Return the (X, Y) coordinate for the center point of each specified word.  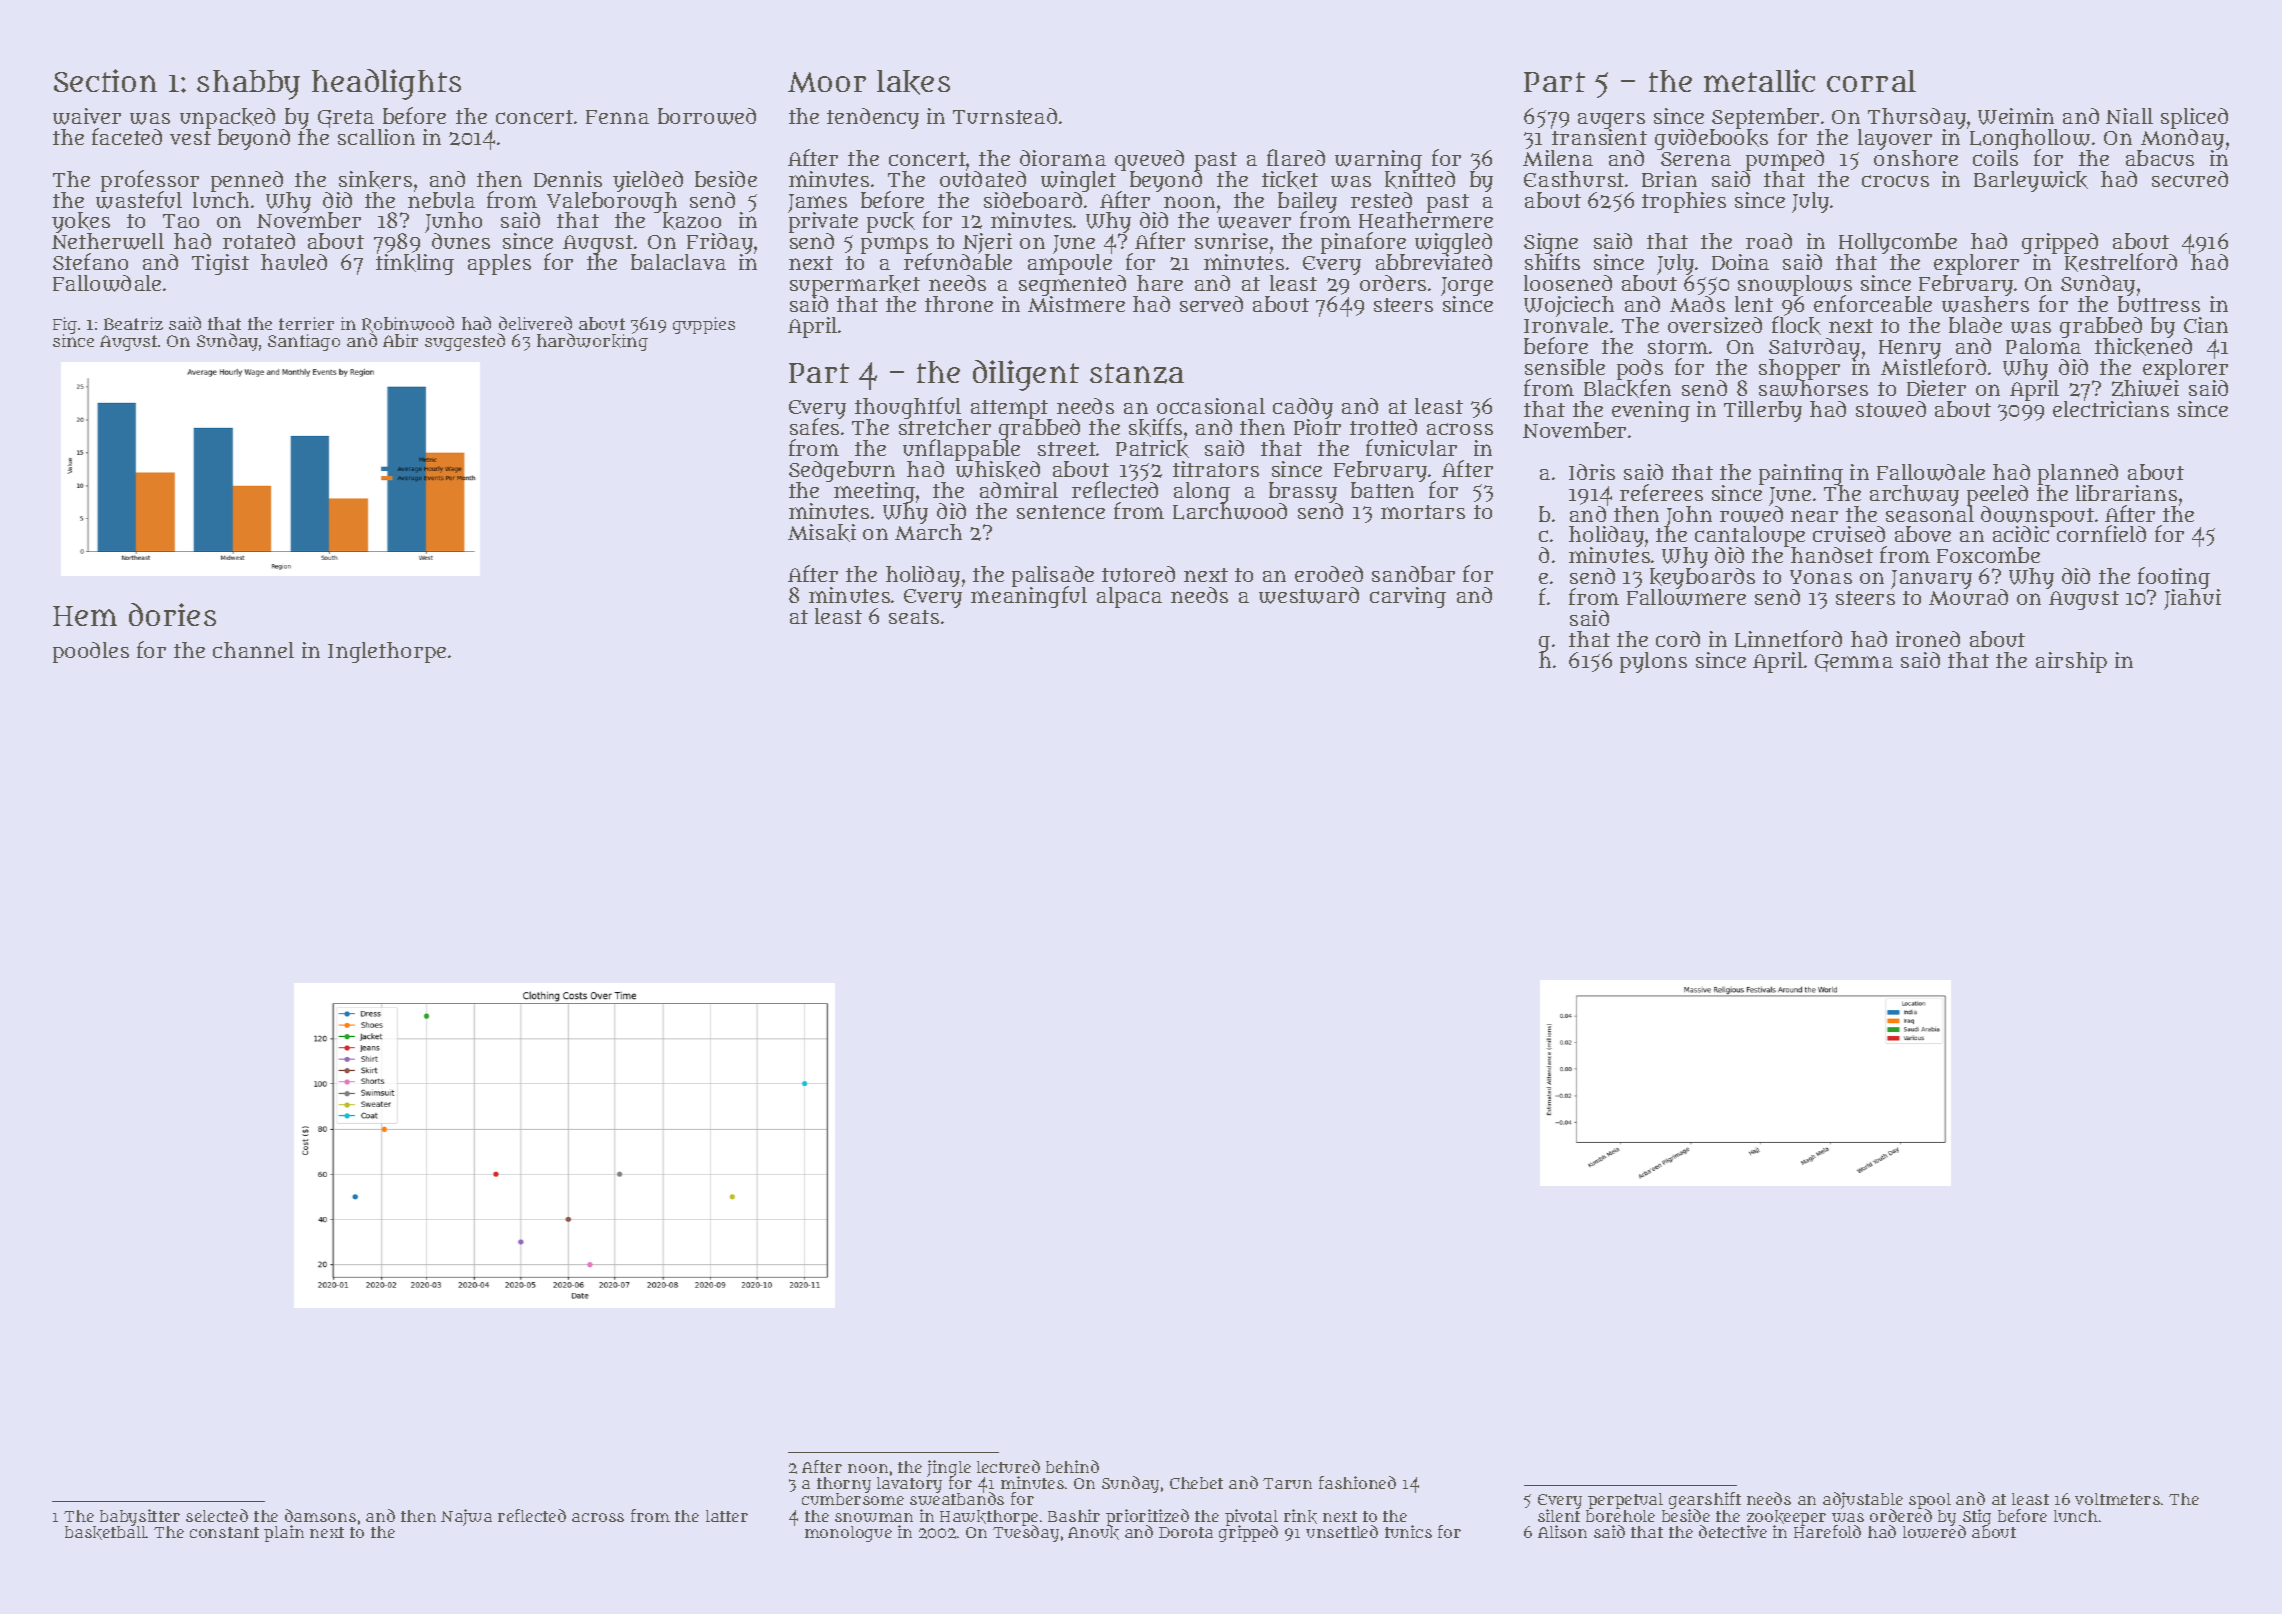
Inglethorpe (387, 652)
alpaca (1129, 597)
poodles (91, 652)
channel (253, 650)
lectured (1008, 1466)
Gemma (1854, 663)
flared (1296, 157)
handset (1832, 555)
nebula (441, 200)
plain (284, 1533)
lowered (1934, 1532)
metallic (1759, 80)
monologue (848, 1534)
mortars (1423, 512)
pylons (1653, 662)
